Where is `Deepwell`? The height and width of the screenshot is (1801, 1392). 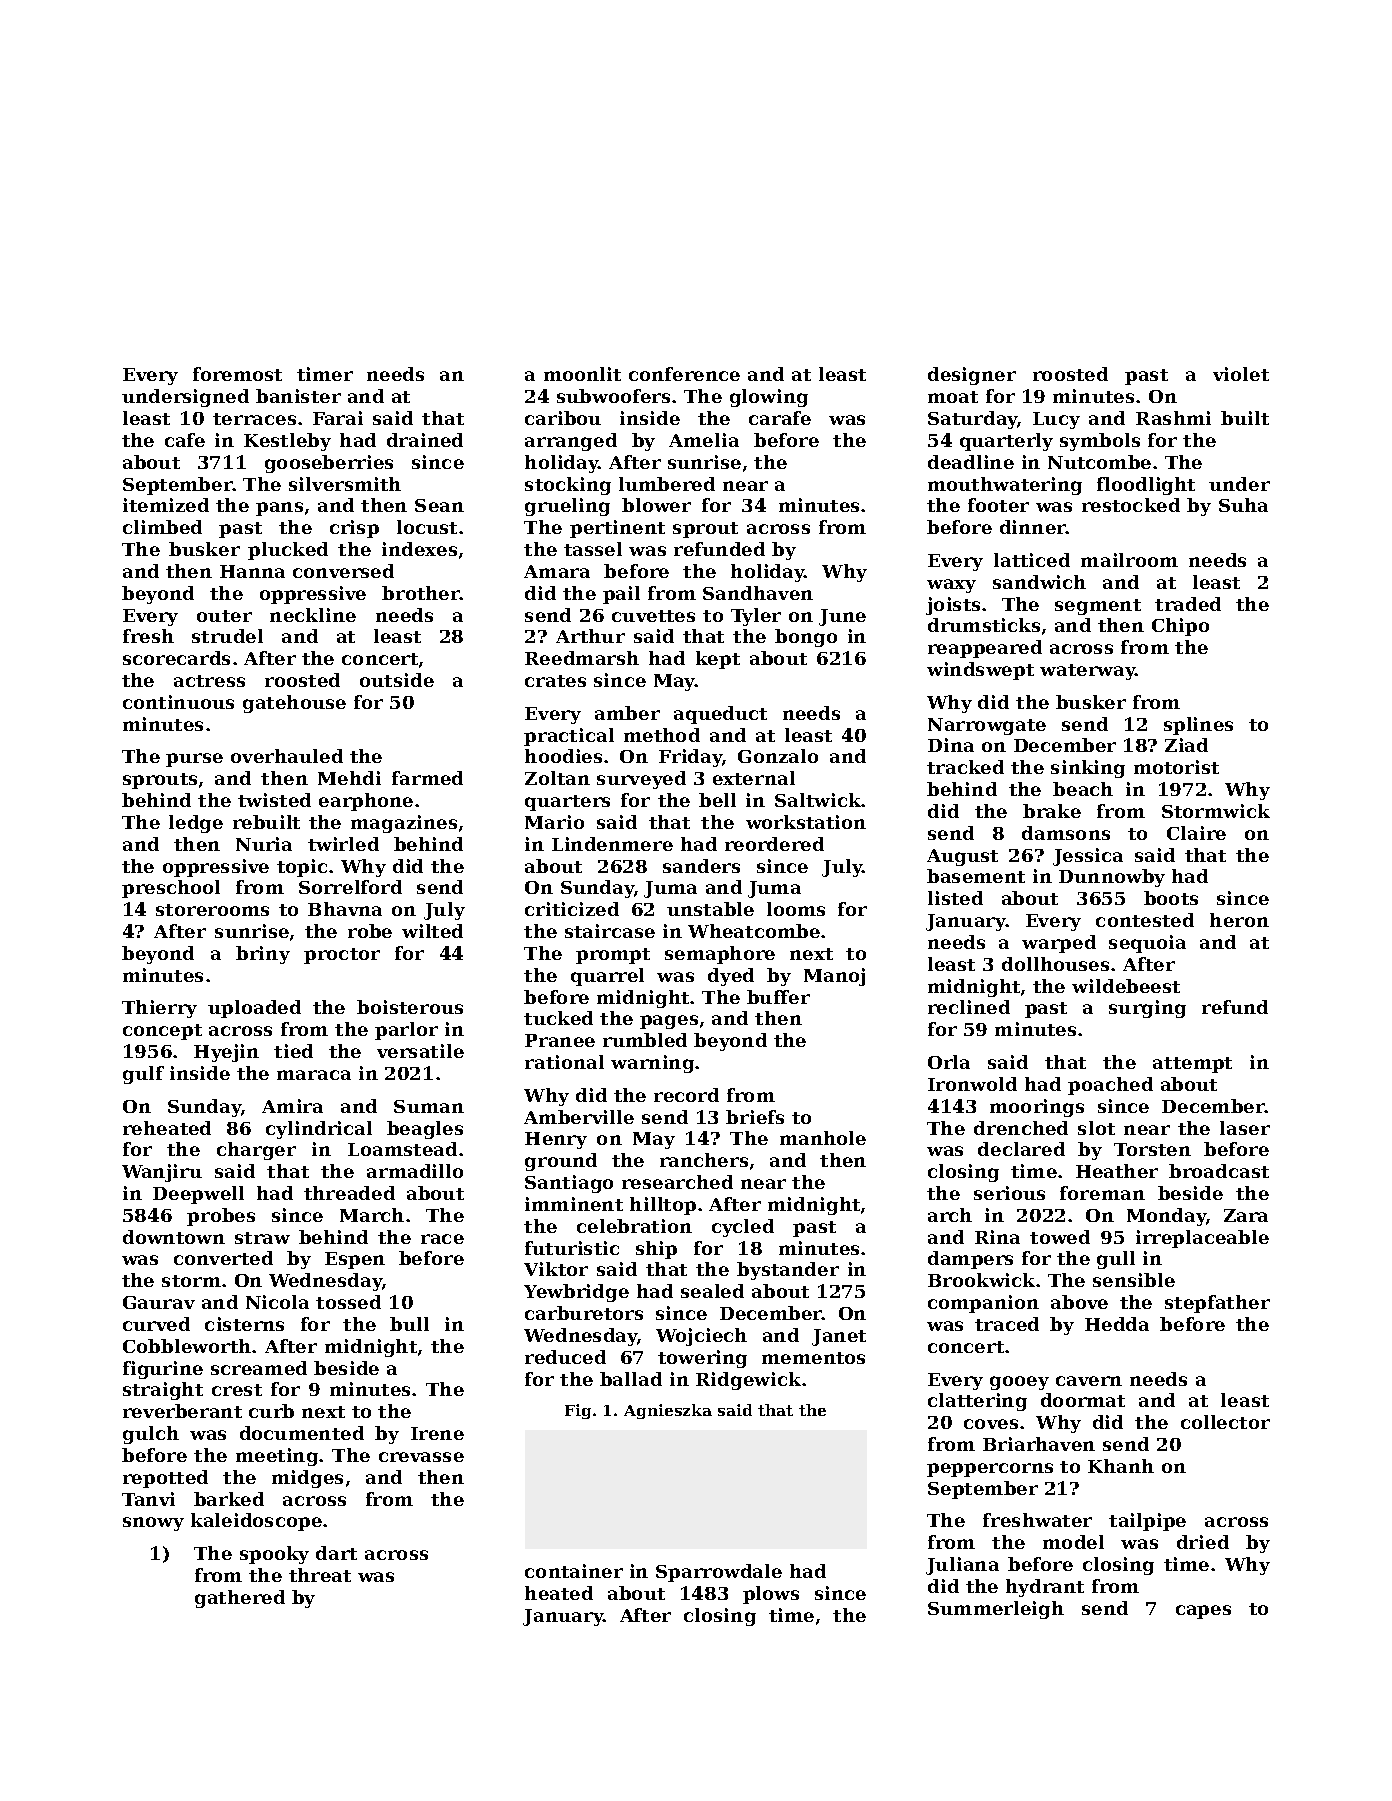 Deepwell is located at coordinates (198, 1195).
